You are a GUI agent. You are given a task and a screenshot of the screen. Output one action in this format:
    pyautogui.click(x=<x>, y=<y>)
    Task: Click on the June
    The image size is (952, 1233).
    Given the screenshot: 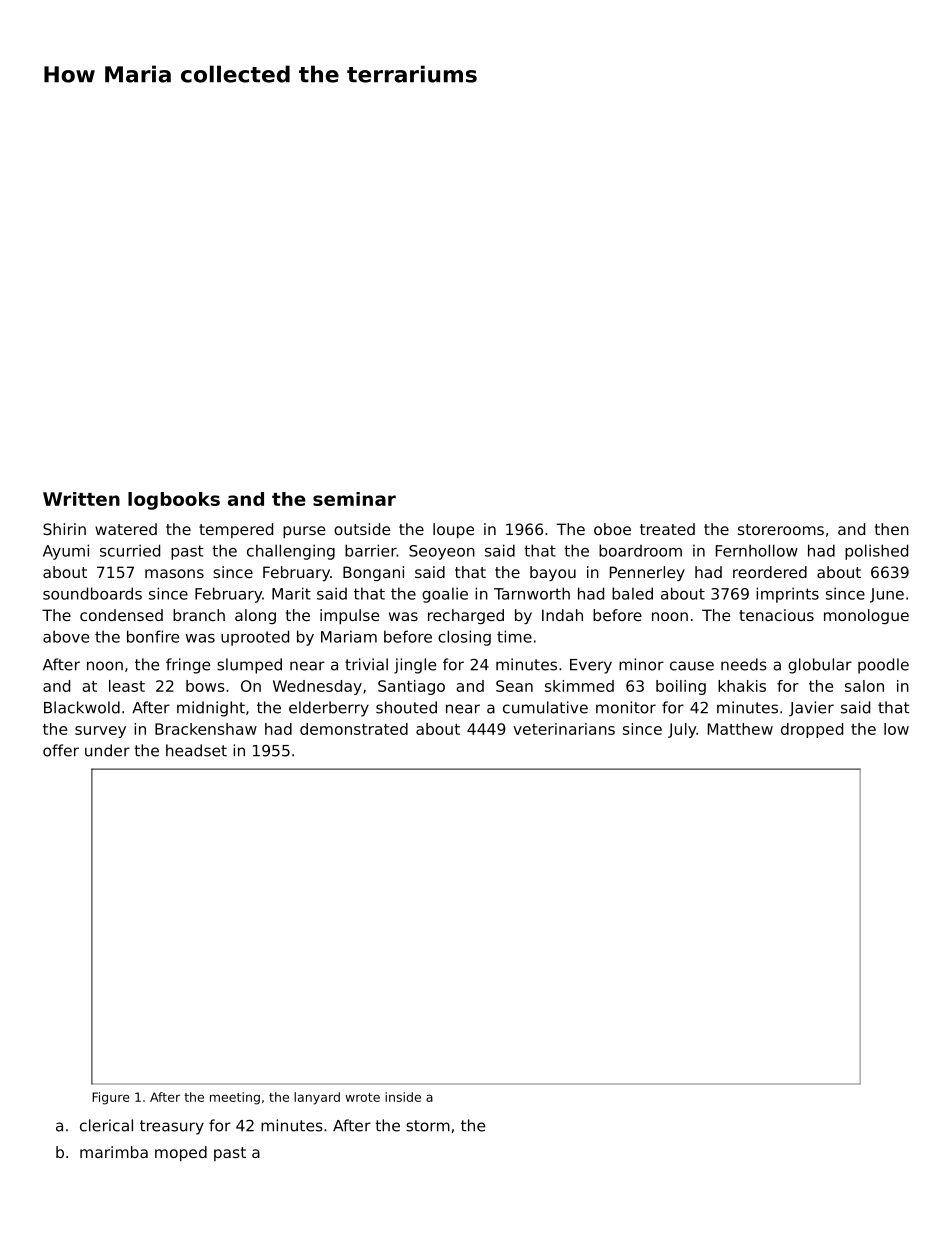 What is the action you would take?
    pyautogui.click(x=887, y=595)
